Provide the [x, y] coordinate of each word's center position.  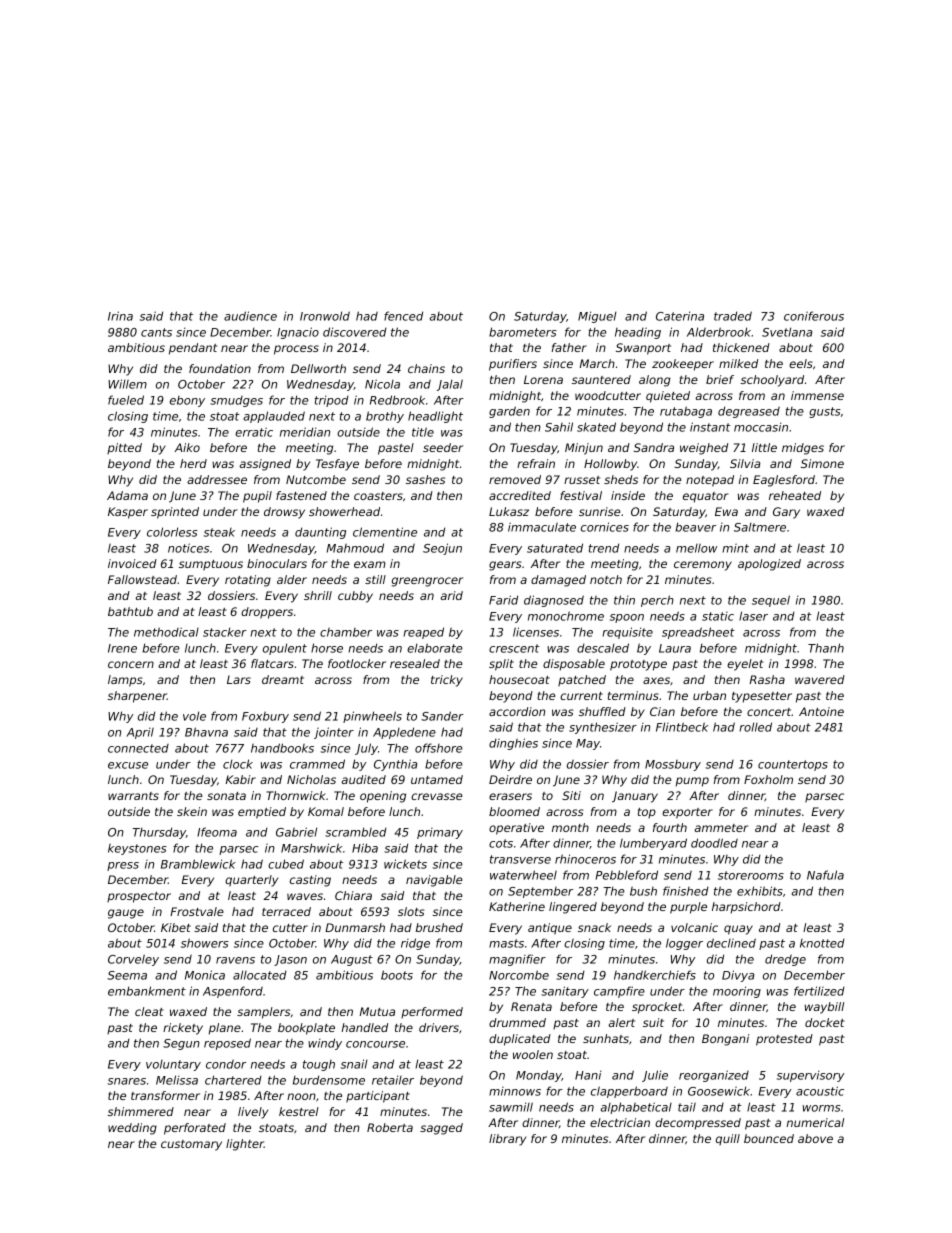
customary [191, 1145]
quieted [668, 397]
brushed [439, 927]
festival [581, 495]
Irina [120, 316]
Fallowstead [142, 579]
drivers [439, 1027]
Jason [290, 960]
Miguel [597, 317]
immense [817, 395]
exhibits [760, 891]
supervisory [810, 1076]
